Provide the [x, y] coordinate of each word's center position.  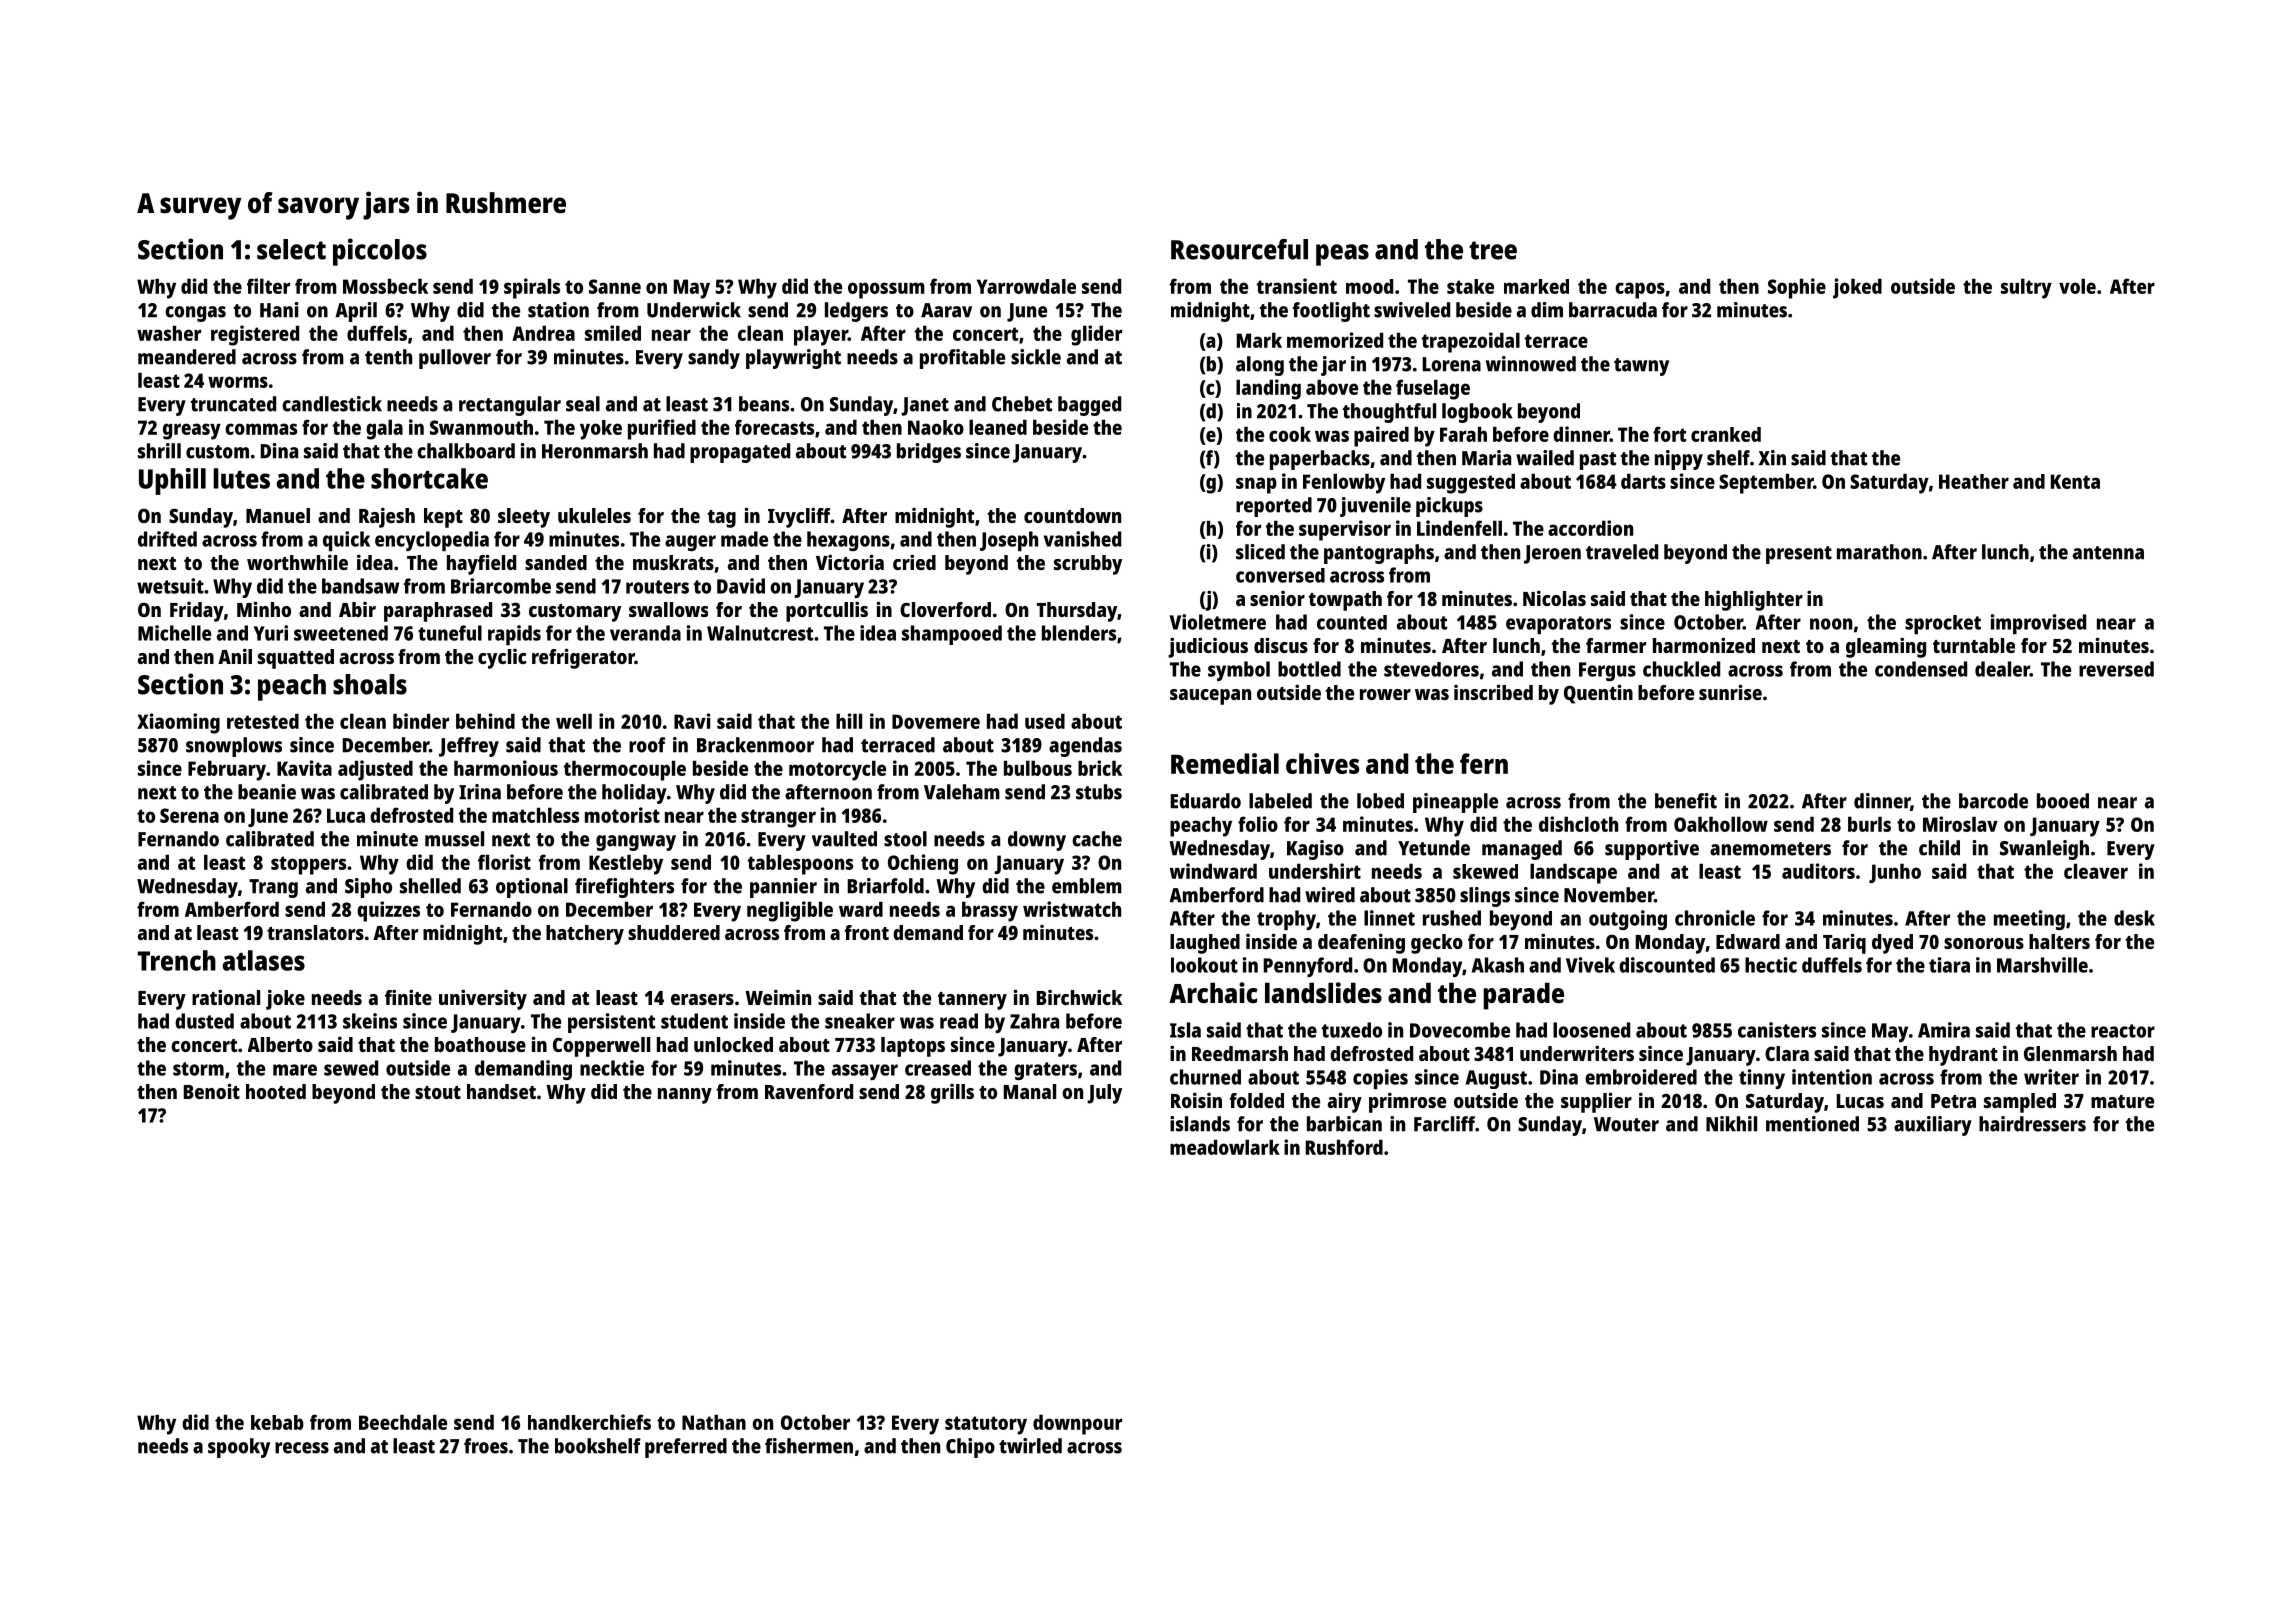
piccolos [380, 252]
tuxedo [1351, 1030]
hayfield [481, 564]
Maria [1486, 458]
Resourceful [1239, 249]
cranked [1726, 434]
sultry [2026, 288]
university [483, 999]
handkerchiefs [589, 1422]
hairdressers [2032, 1124]
